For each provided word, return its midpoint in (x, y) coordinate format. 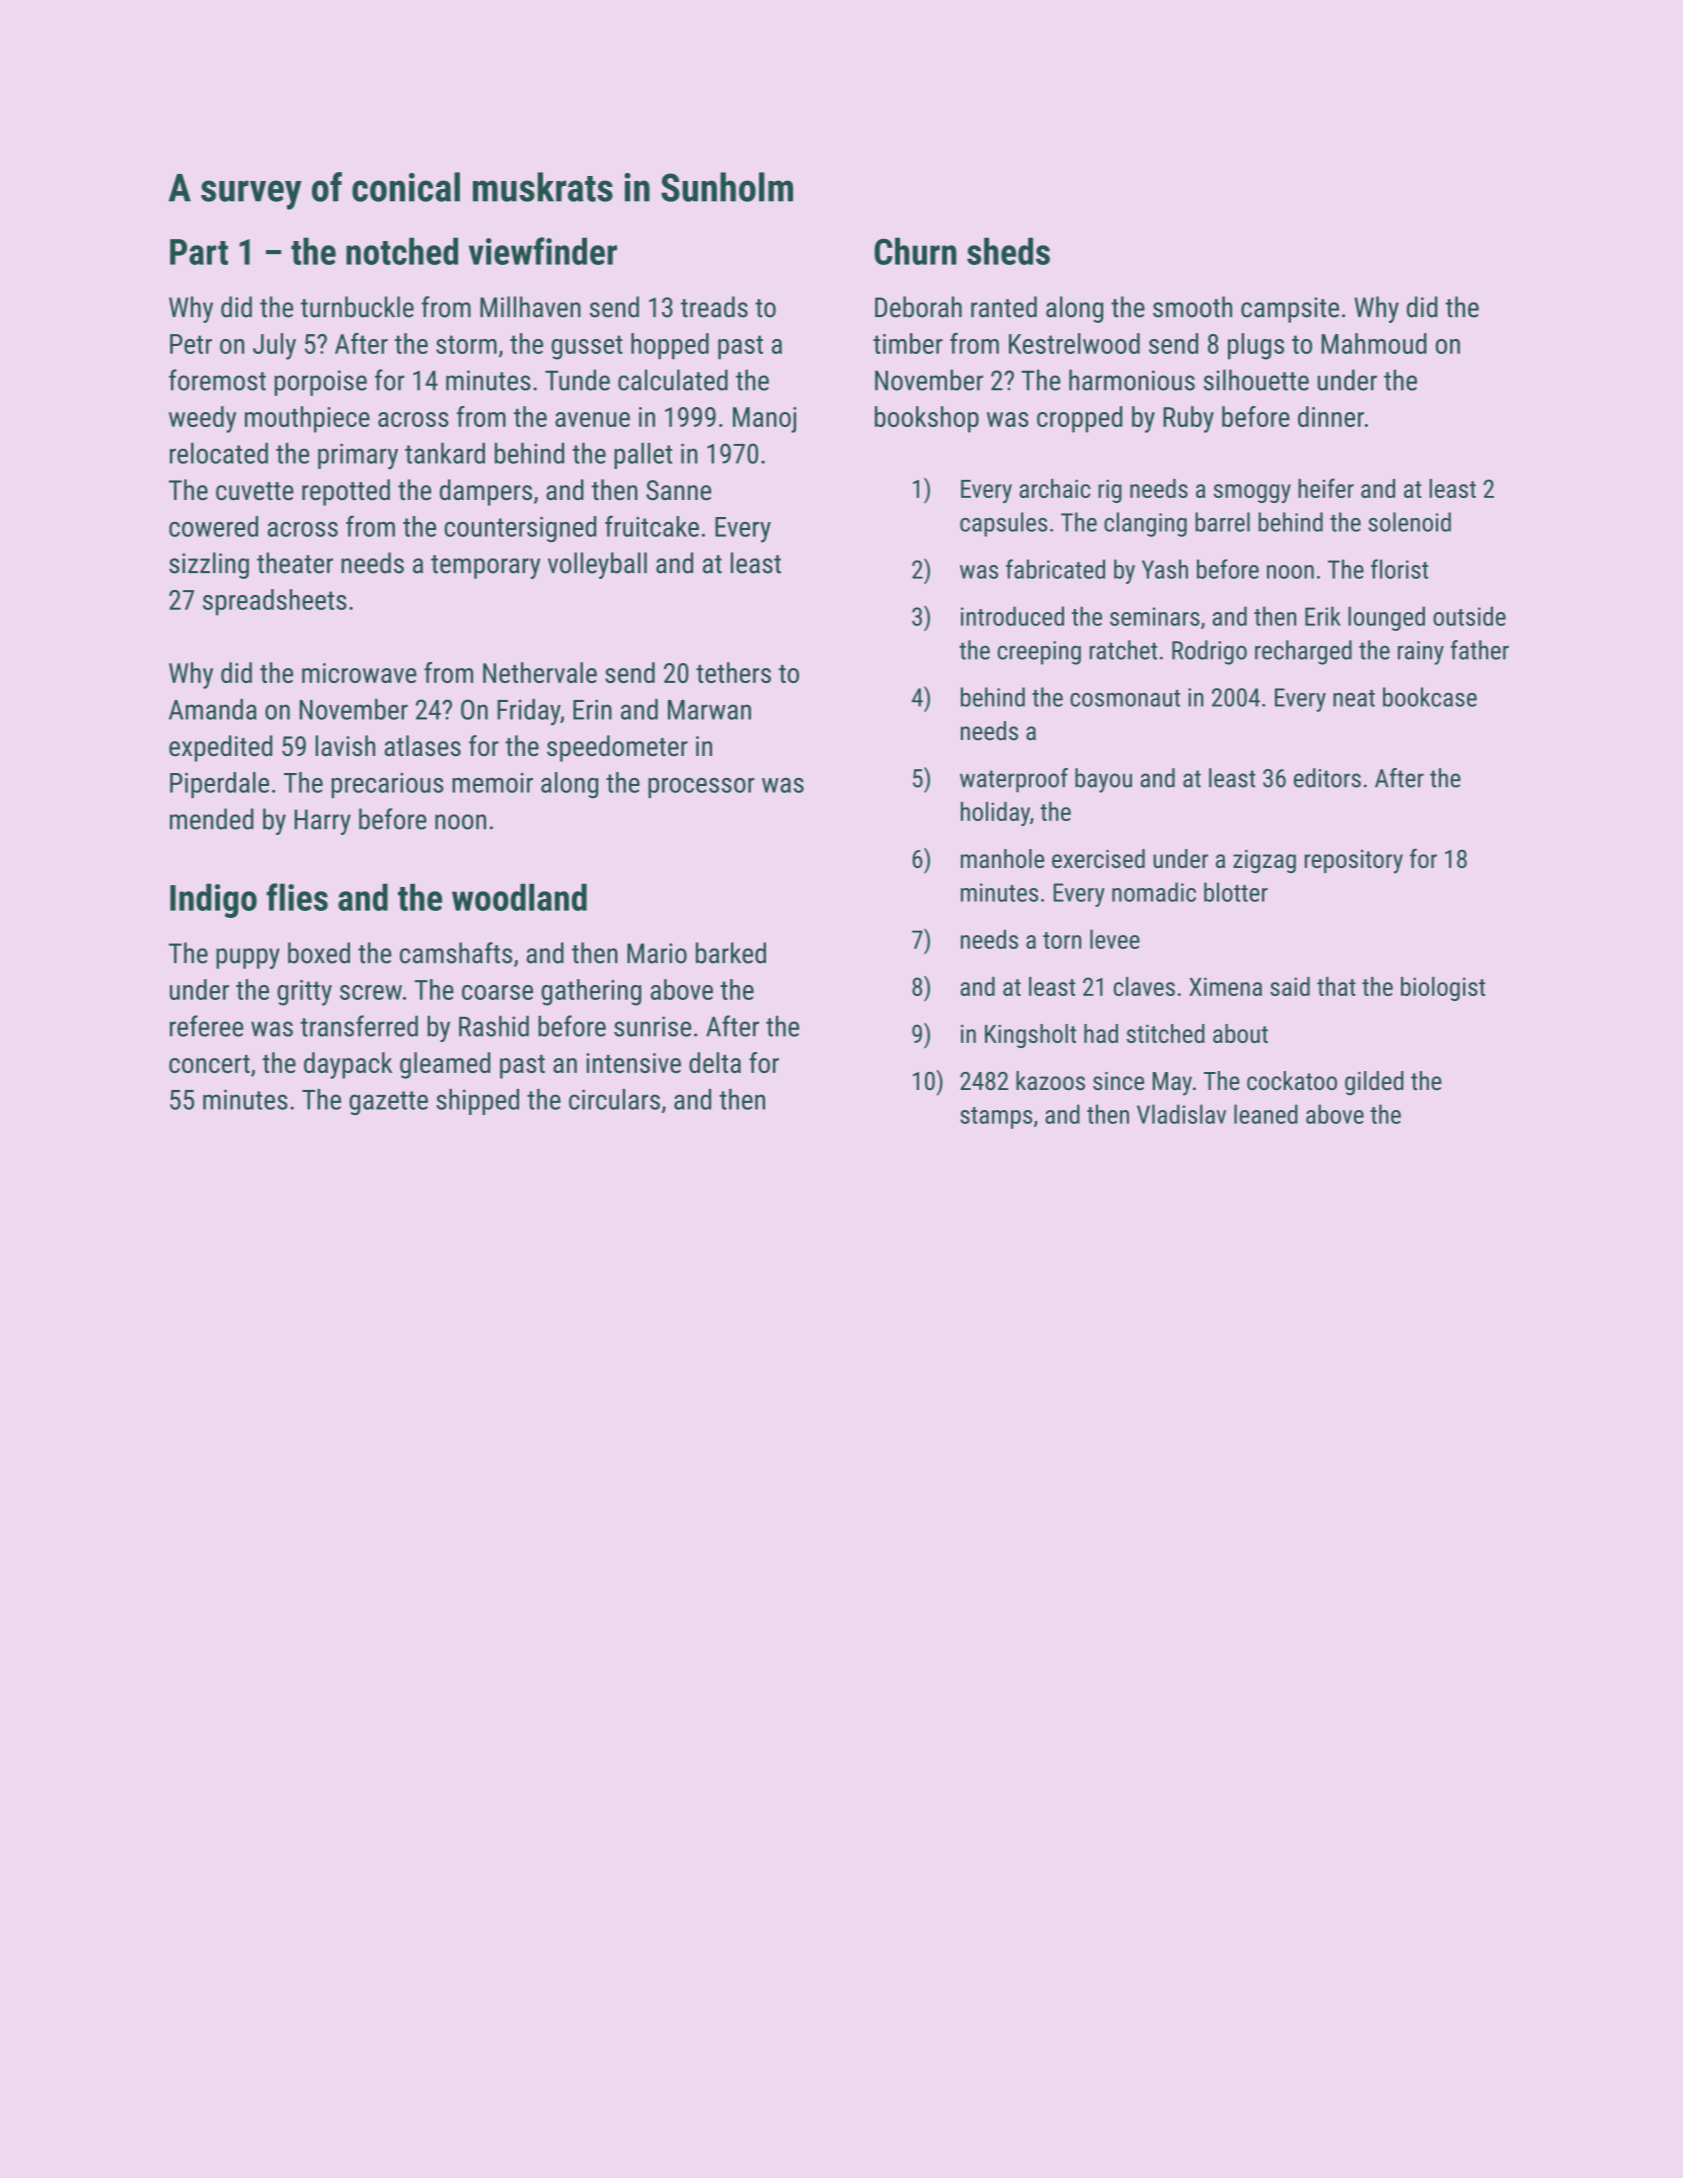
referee (206, 1026)
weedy (202, 419)
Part (199, 252)
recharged (1303, 652)
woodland (519, 897)
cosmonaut (1125, 698)
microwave (359, 673)
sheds (1008, 251)
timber (908, 343)
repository (1354, 862)
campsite (1290, 310)
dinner (1331, 416)
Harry (322, 822)
